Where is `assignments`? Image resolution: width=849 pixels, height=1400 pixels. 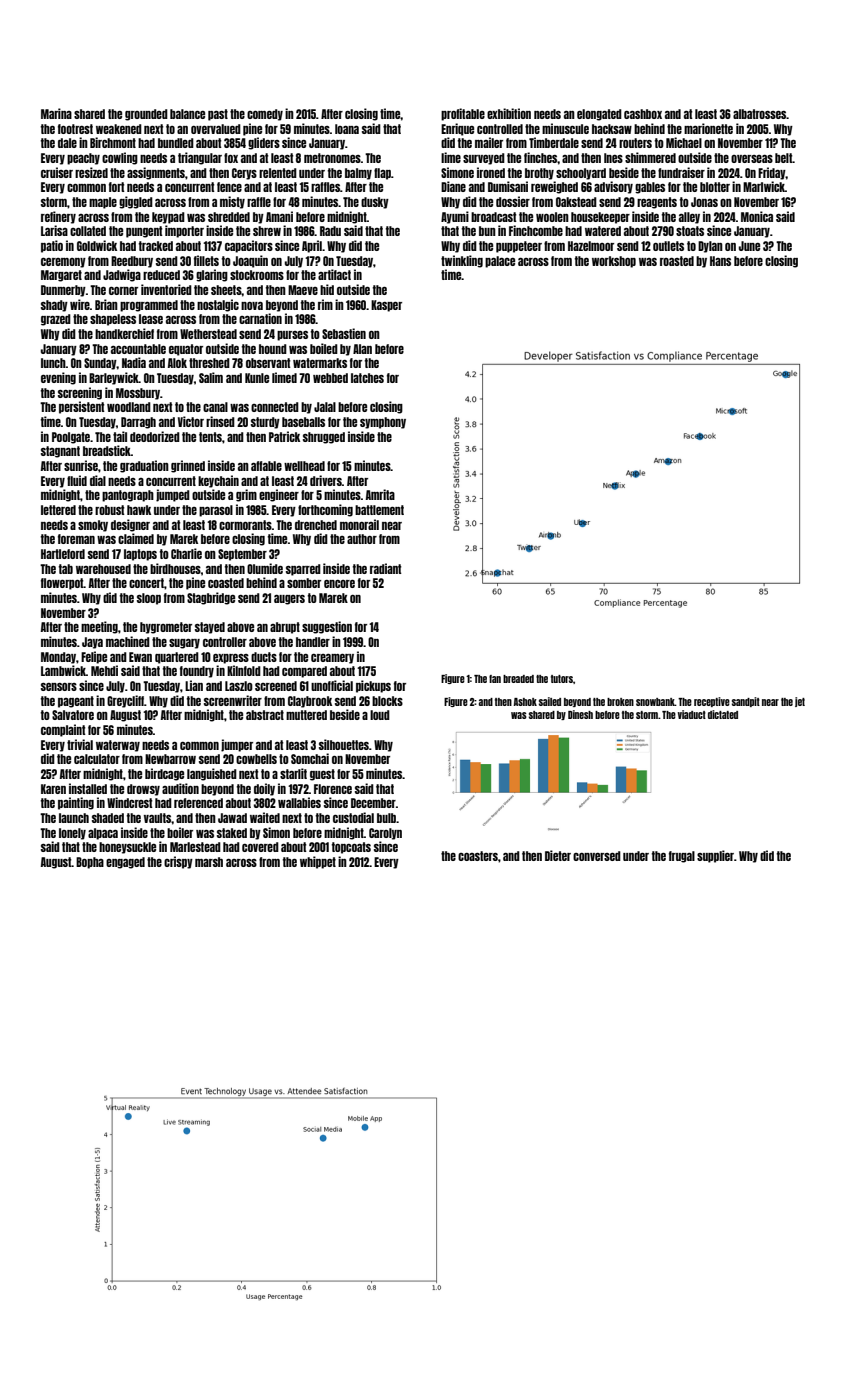
assignments is located at coordinates (156, 173).
